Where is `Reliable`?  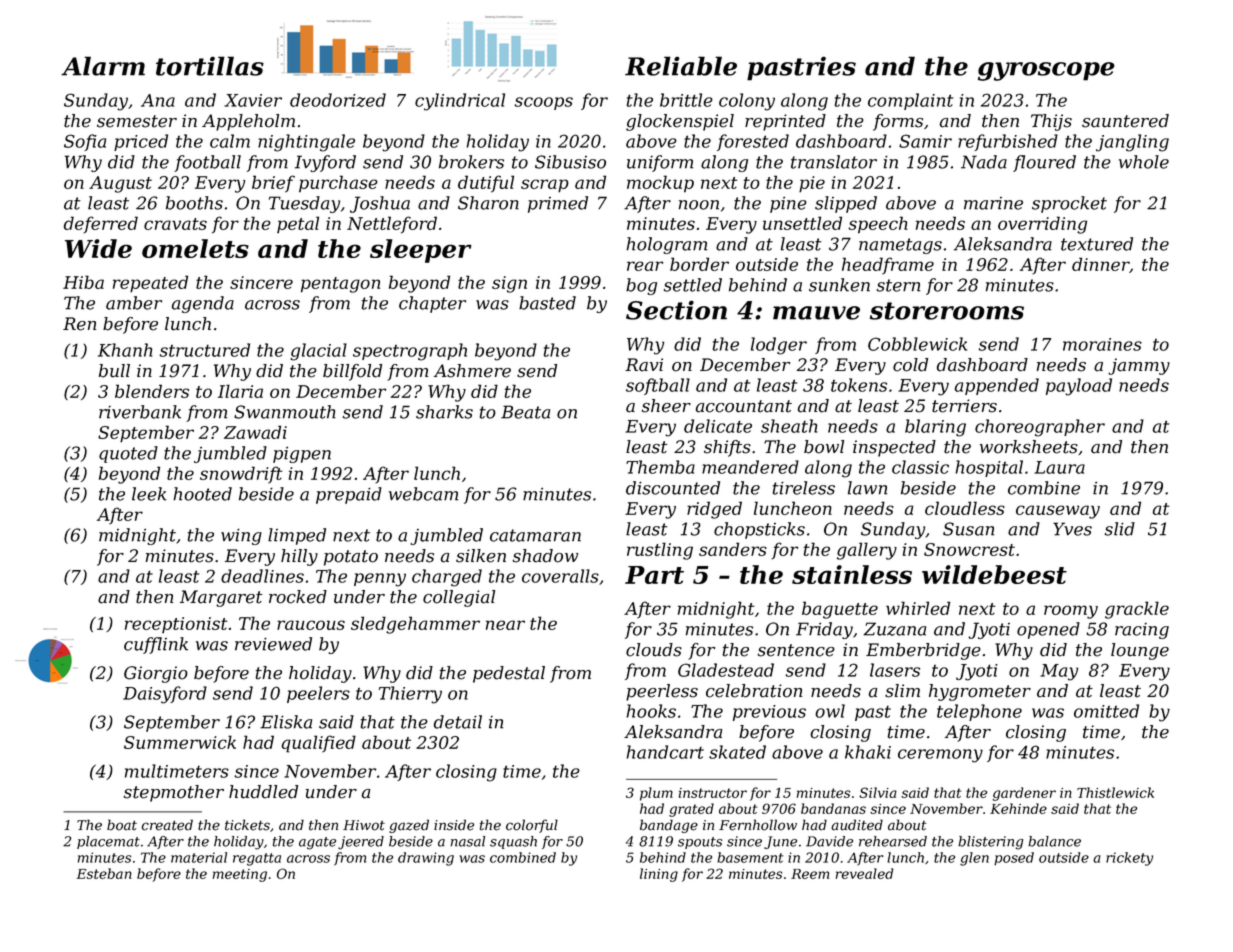
Reliable is located at coordinates (681, 66).
